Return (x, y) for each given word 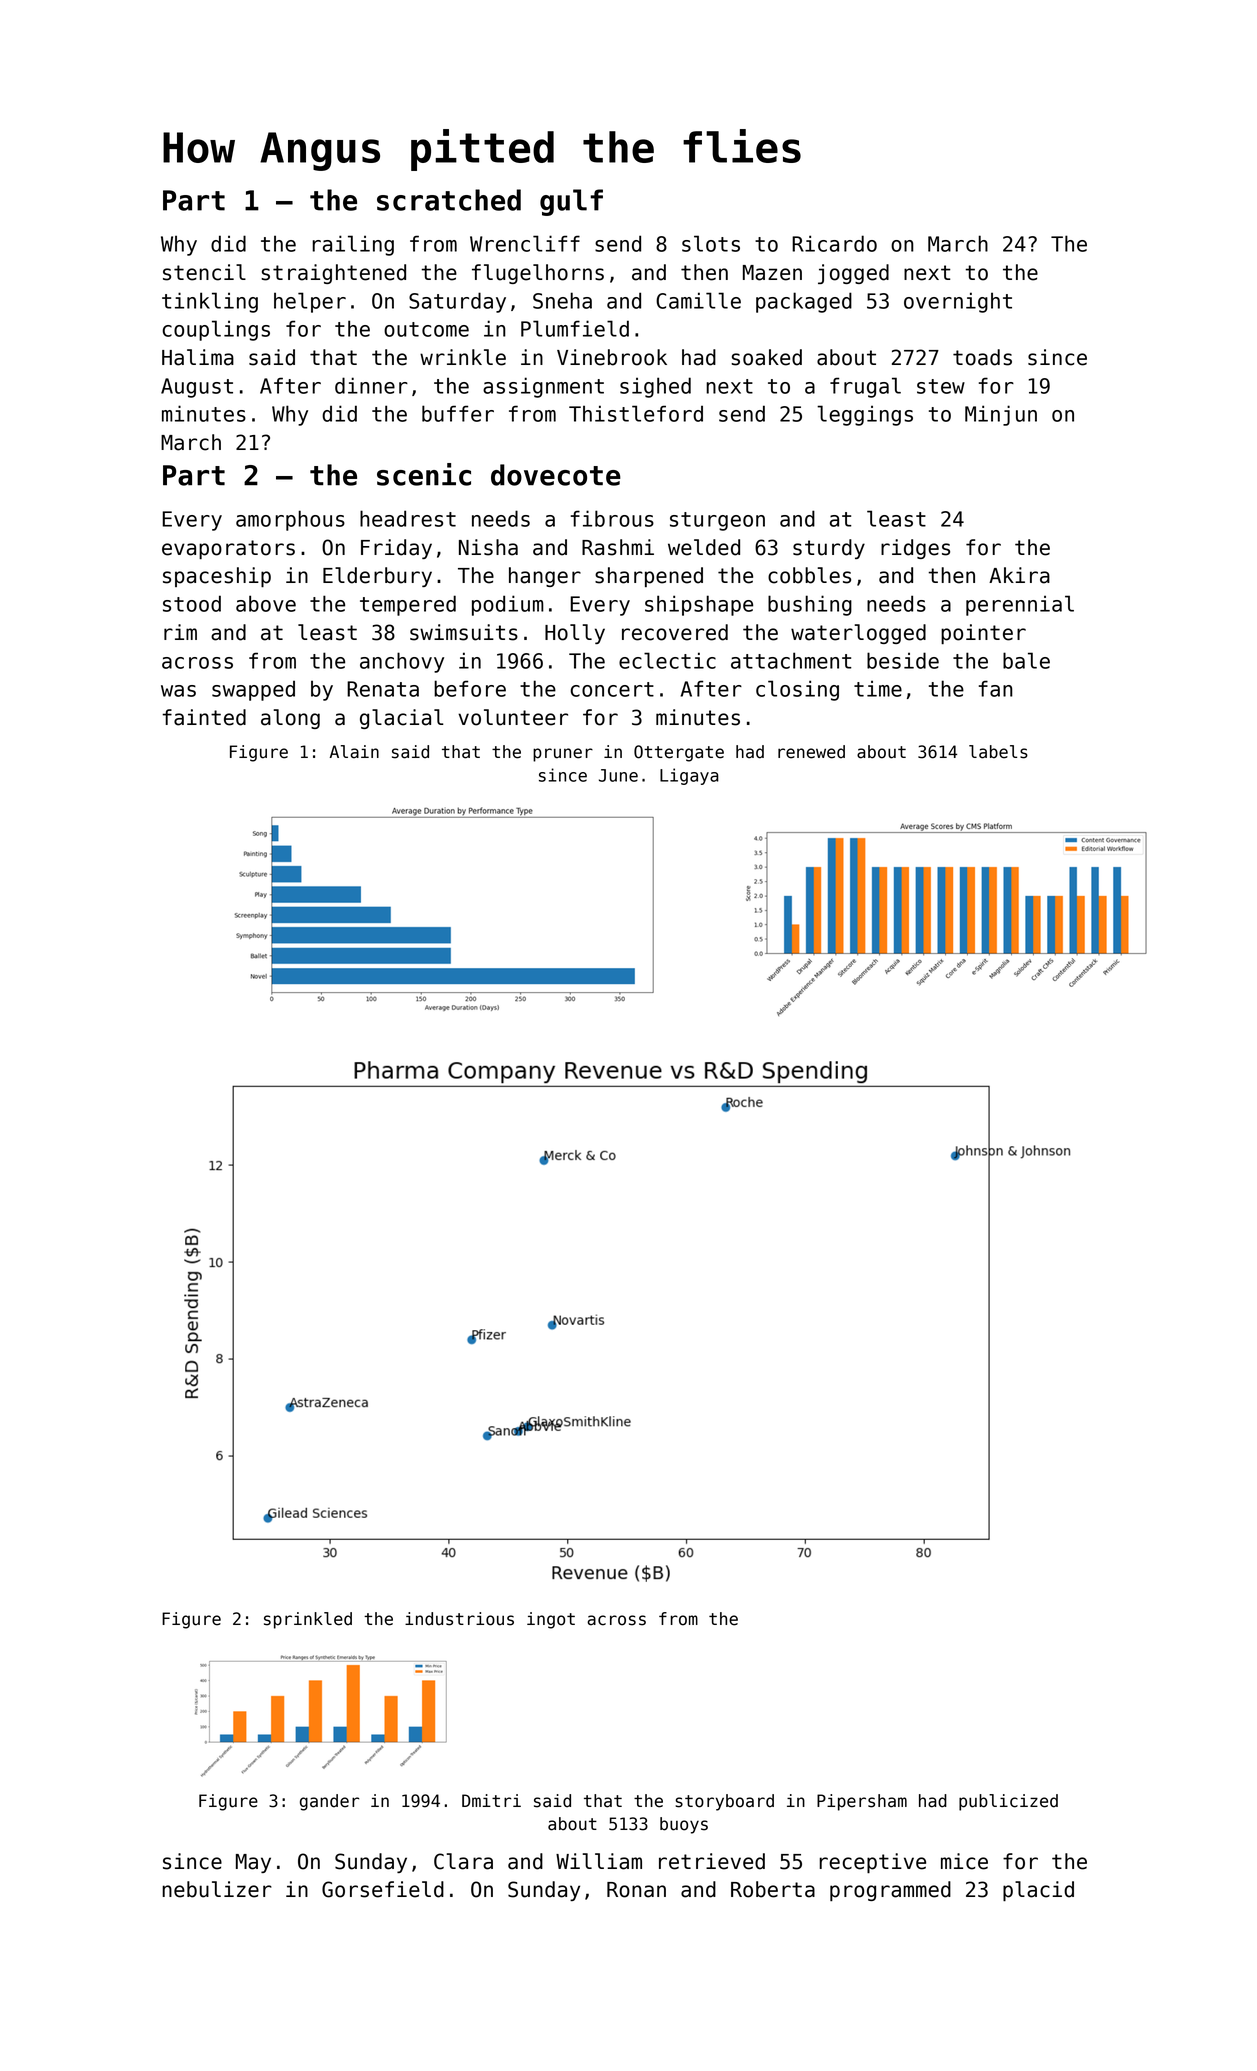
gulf (571, 202)
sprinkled (308, 1620)
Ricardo (834, 243)
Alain (354, 752)
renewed (811, 752)
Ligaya (689, 776)
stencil (204, 272)
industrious (459, 1619)
